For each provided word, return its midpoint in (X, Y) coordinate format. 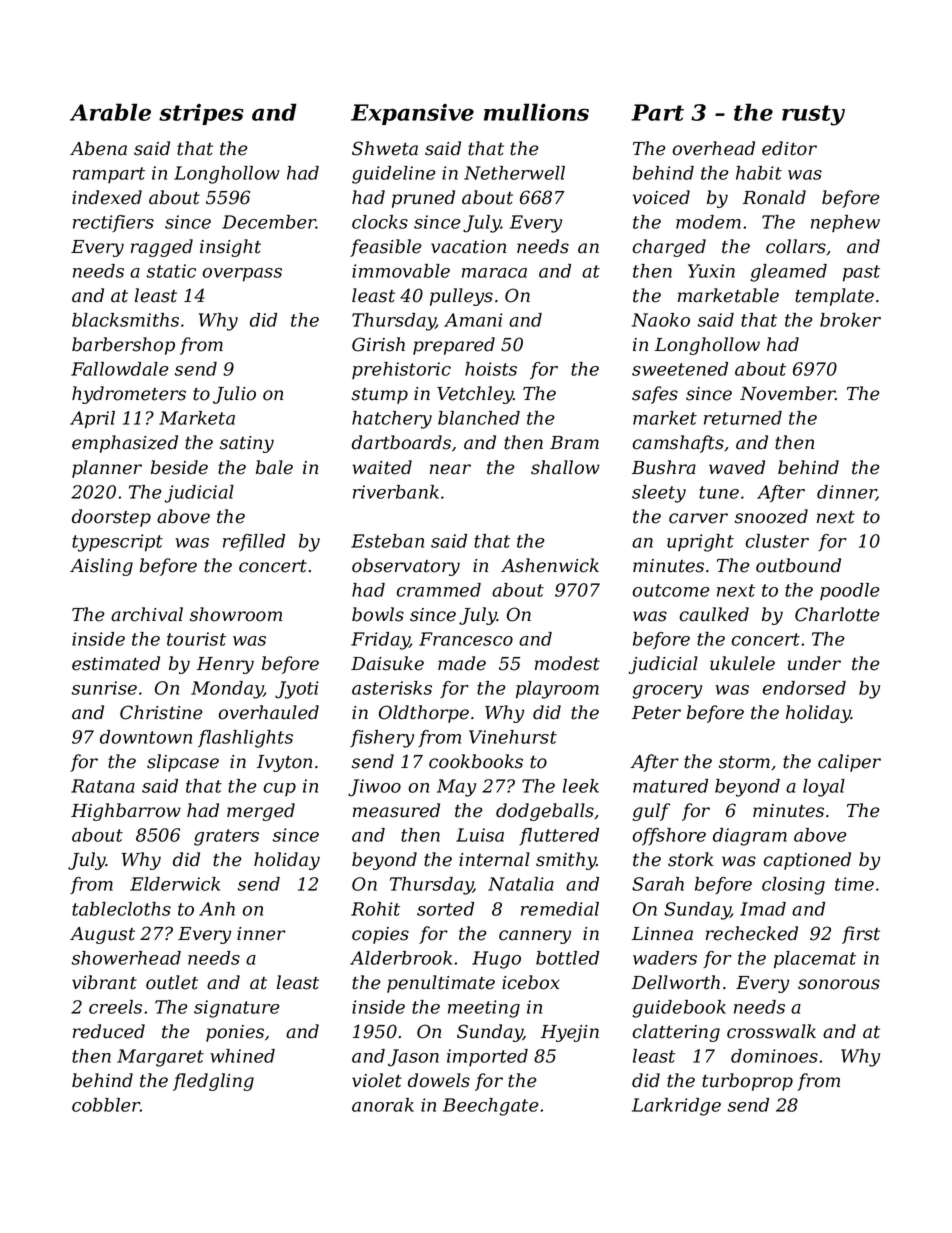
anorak (383, 1105)
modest (567, 663)
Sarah (658, 884)
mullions (536, 112)
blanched (479, 418)
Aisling (101, 567)
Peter (656, 713)
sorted (445, 909)
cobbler (106, 1105)
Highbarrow (126, 812)
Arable (110, 112)
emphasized (125, 444)
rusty (813, 115)
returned (743, 418)
